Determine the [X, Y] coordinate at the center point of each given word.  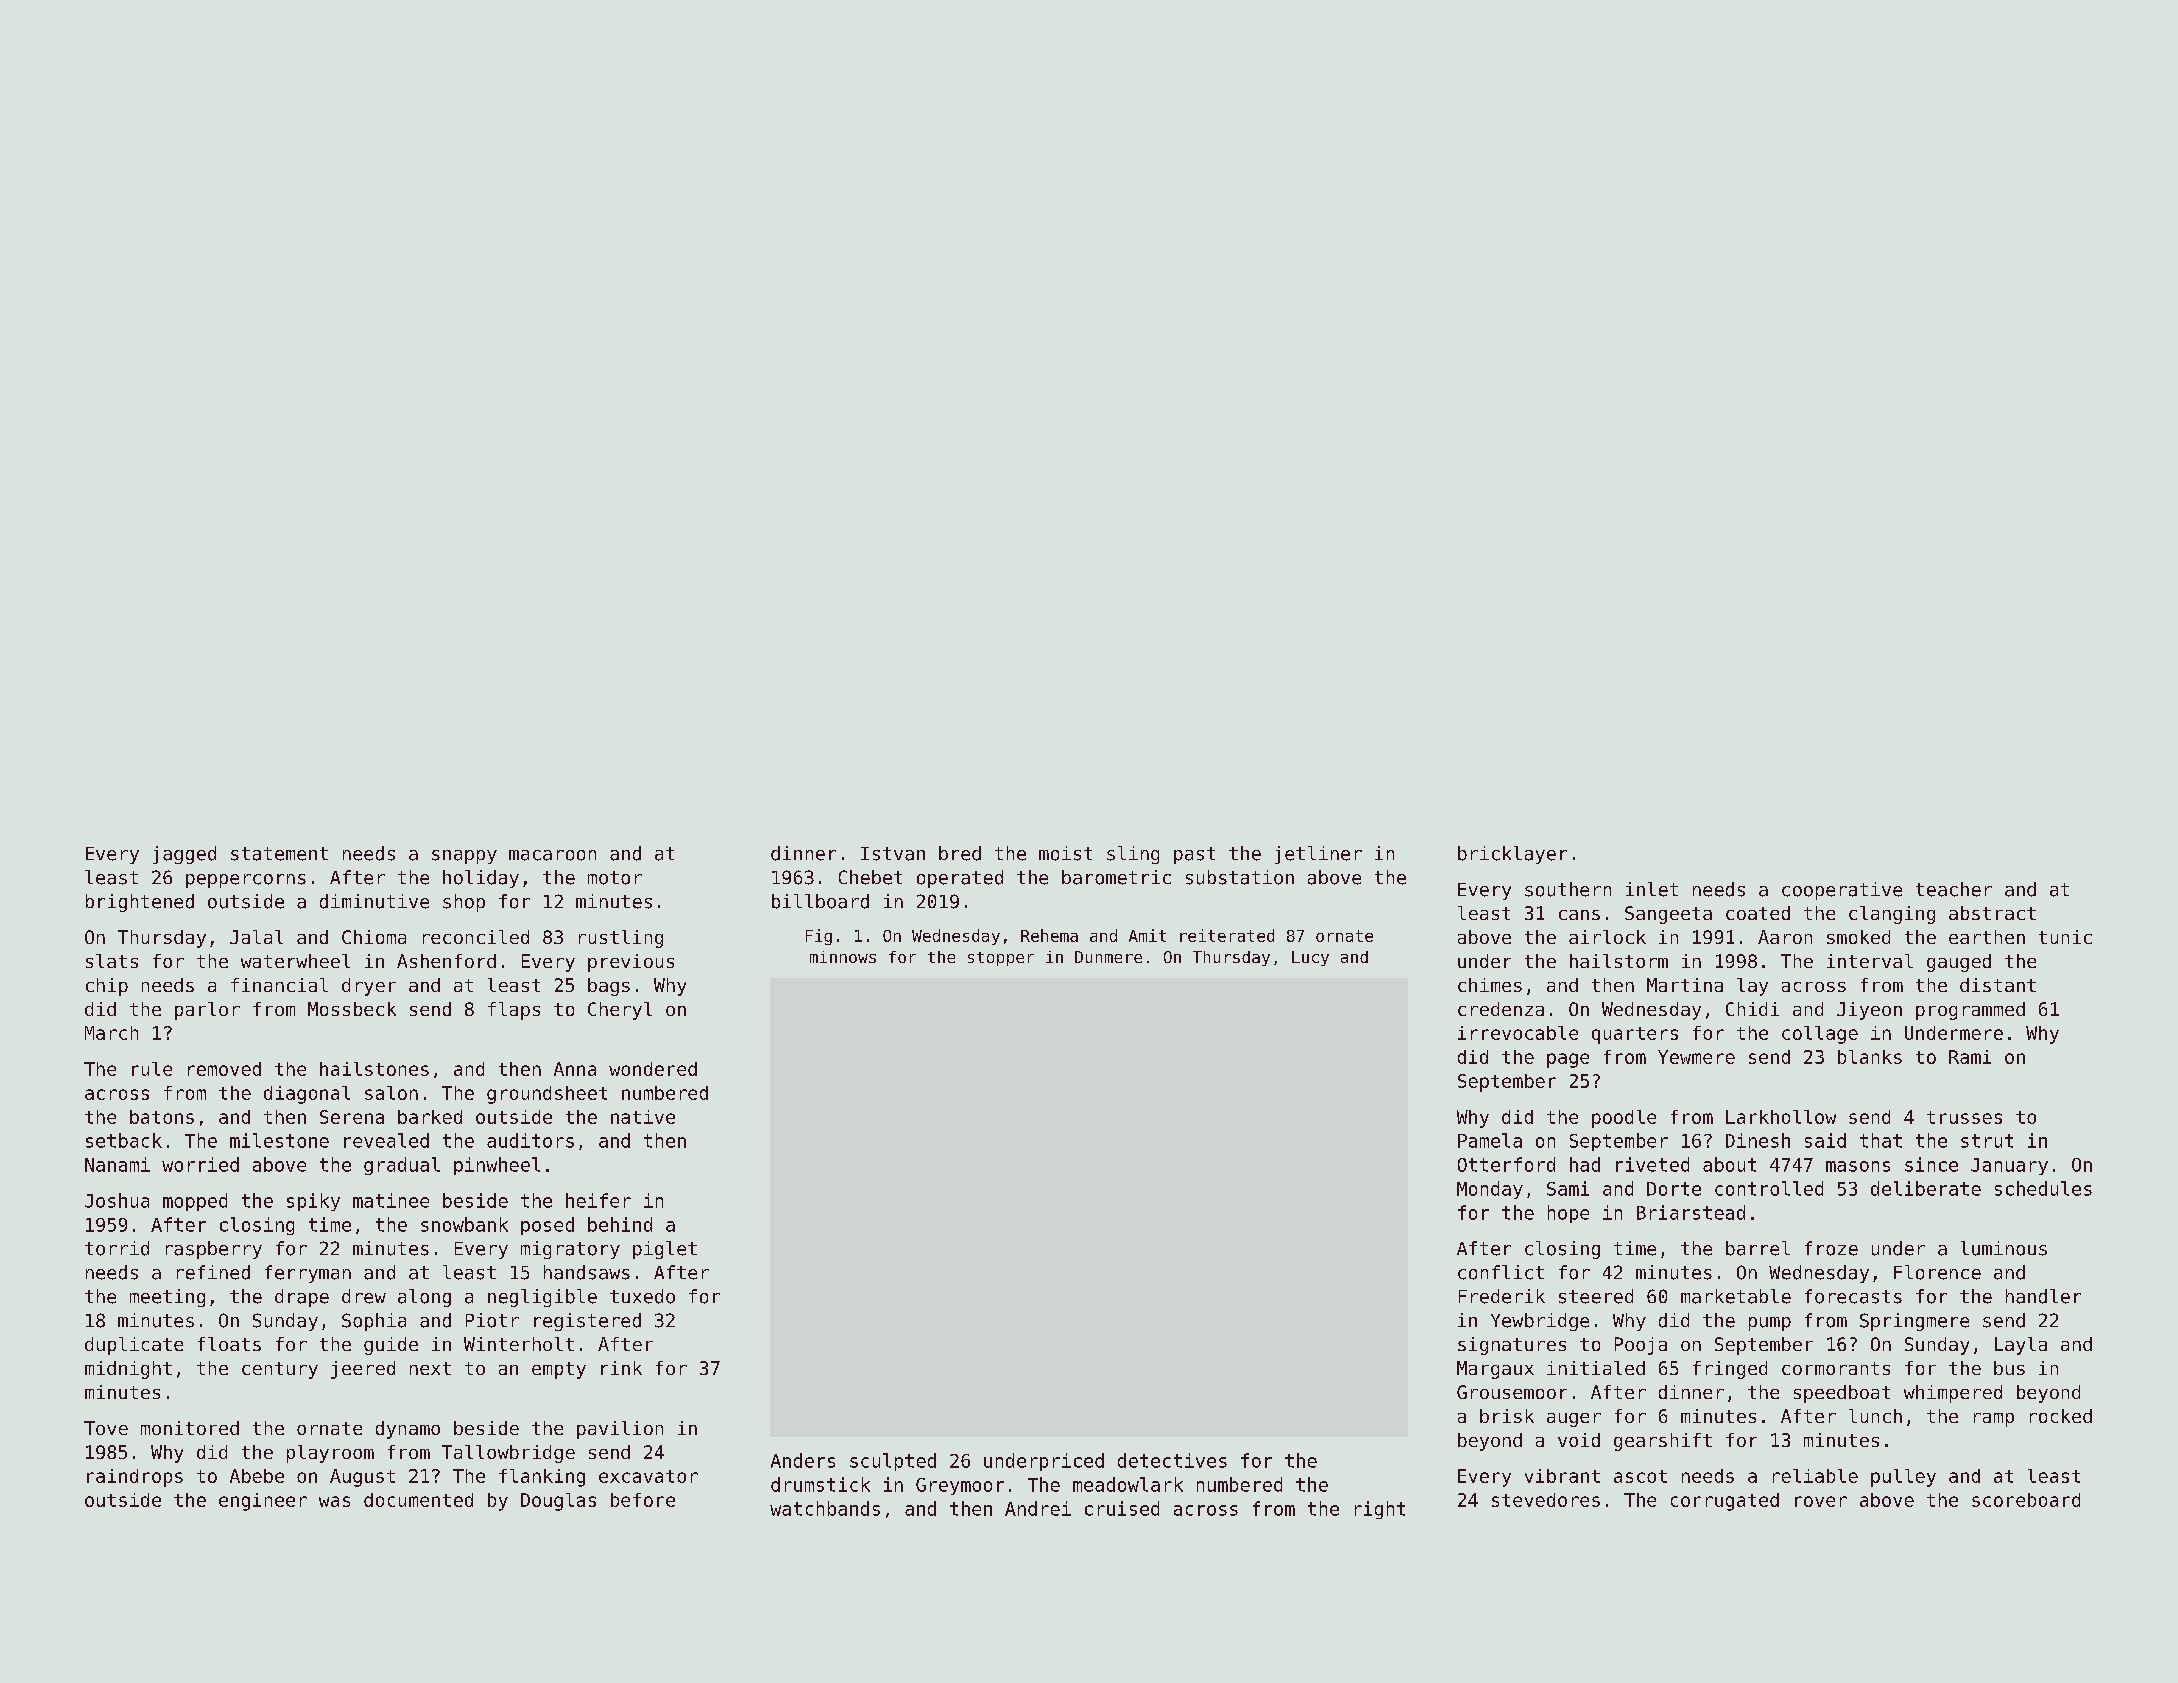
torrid [117, 1248]
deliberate [1926, 1188]
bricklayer [1512, 855]
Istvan [893, 854]
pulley [1903, 1478]
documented [418, 1500]
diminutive [374, 901]
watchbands [825, 1508]
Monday [1490, 1190]
